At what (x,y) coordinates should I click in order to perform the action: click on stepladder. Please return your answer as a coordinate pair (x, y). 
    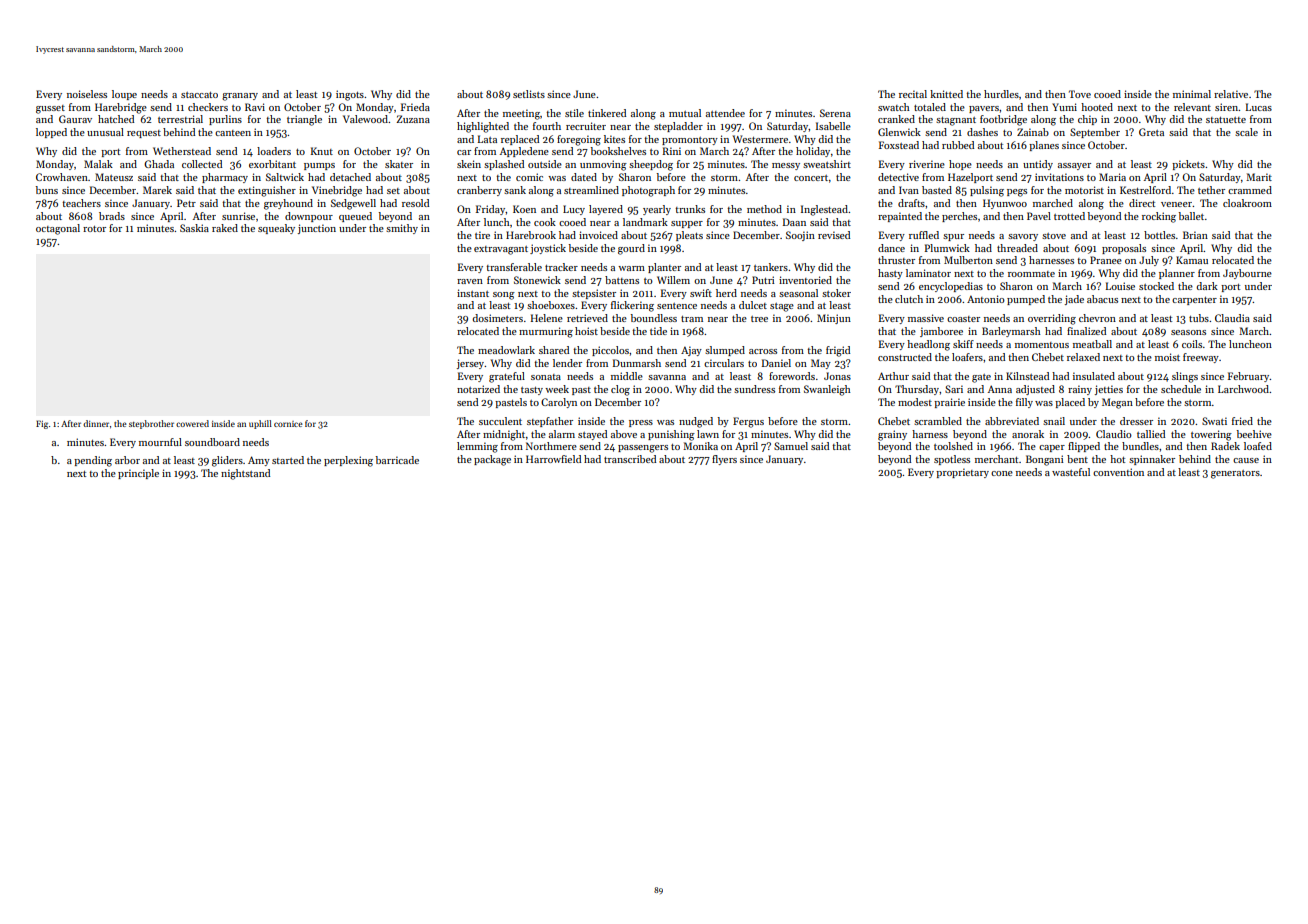
    Looking at the image, I should click on (678, 127).
